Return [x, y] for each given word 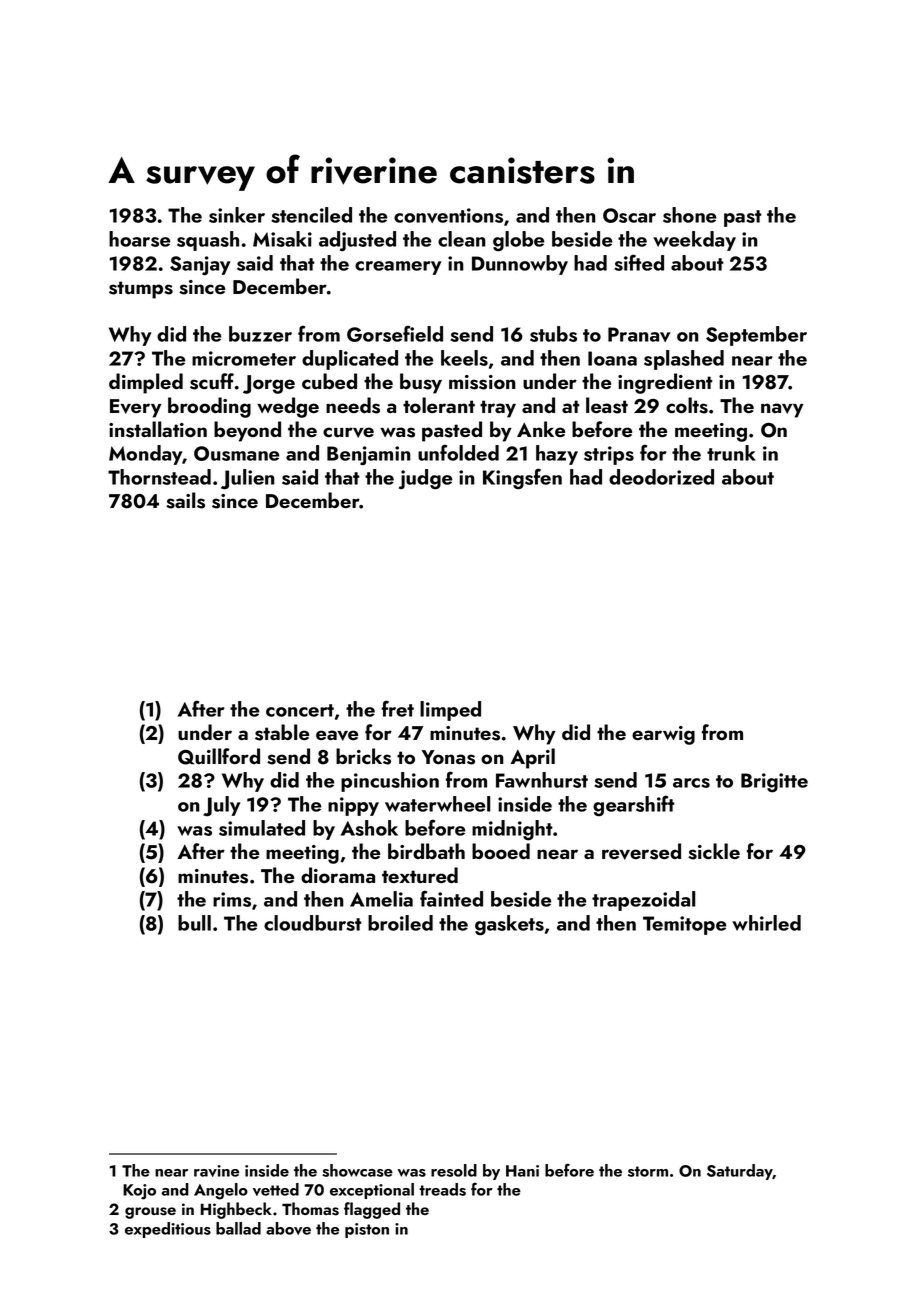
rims [232, 899]
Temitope [684, 925]
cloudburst [313, 923]
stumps [141, 290]
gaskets [509, 925]
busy [421, 383]
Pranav [639, 334]
